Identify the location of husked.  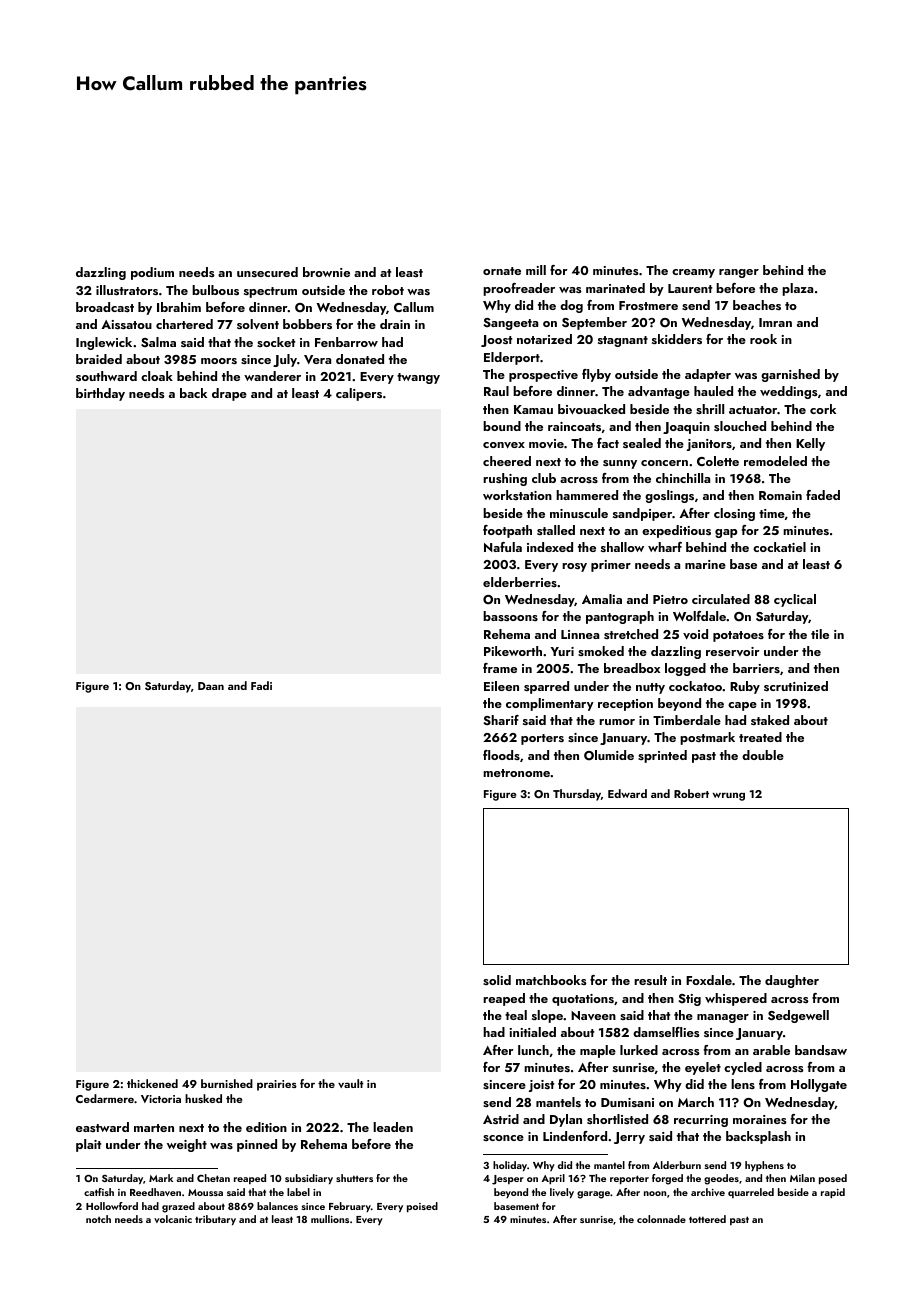
(203, 1098).
